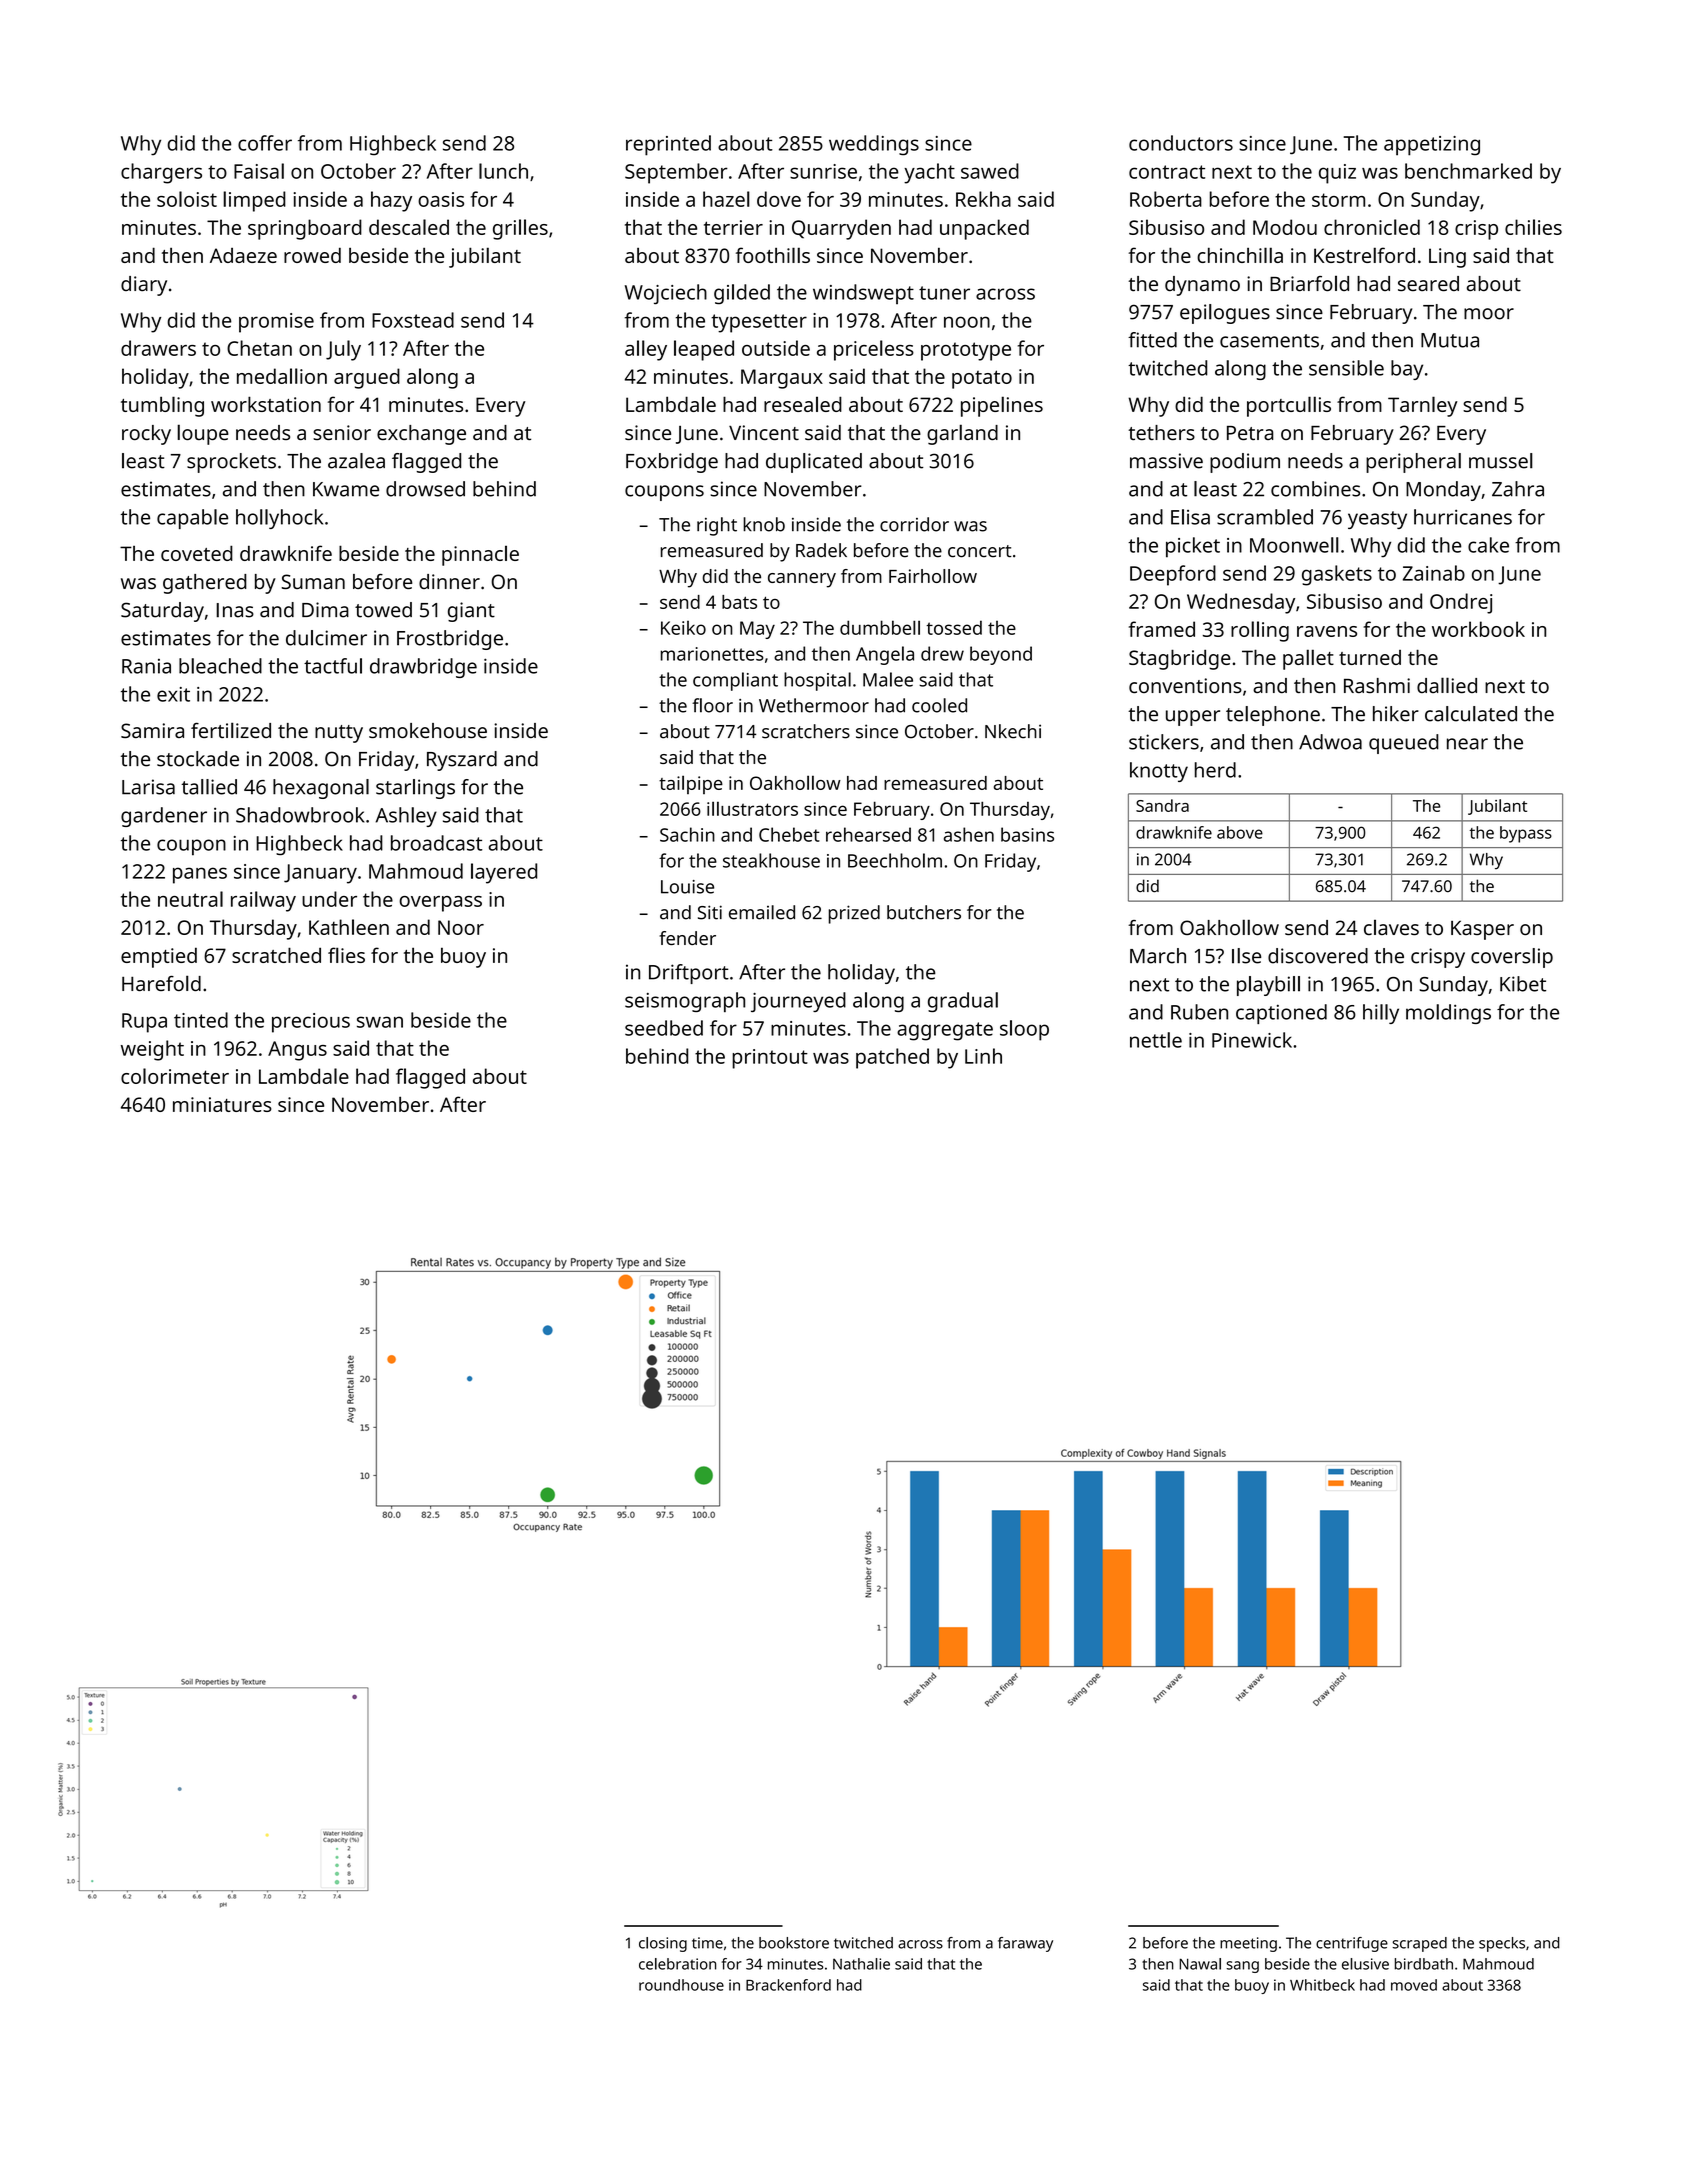 This document has width=1683, height=2178. Describe the element at coordinates (1248, 1944) in the document. I see `meeting` at that location.
